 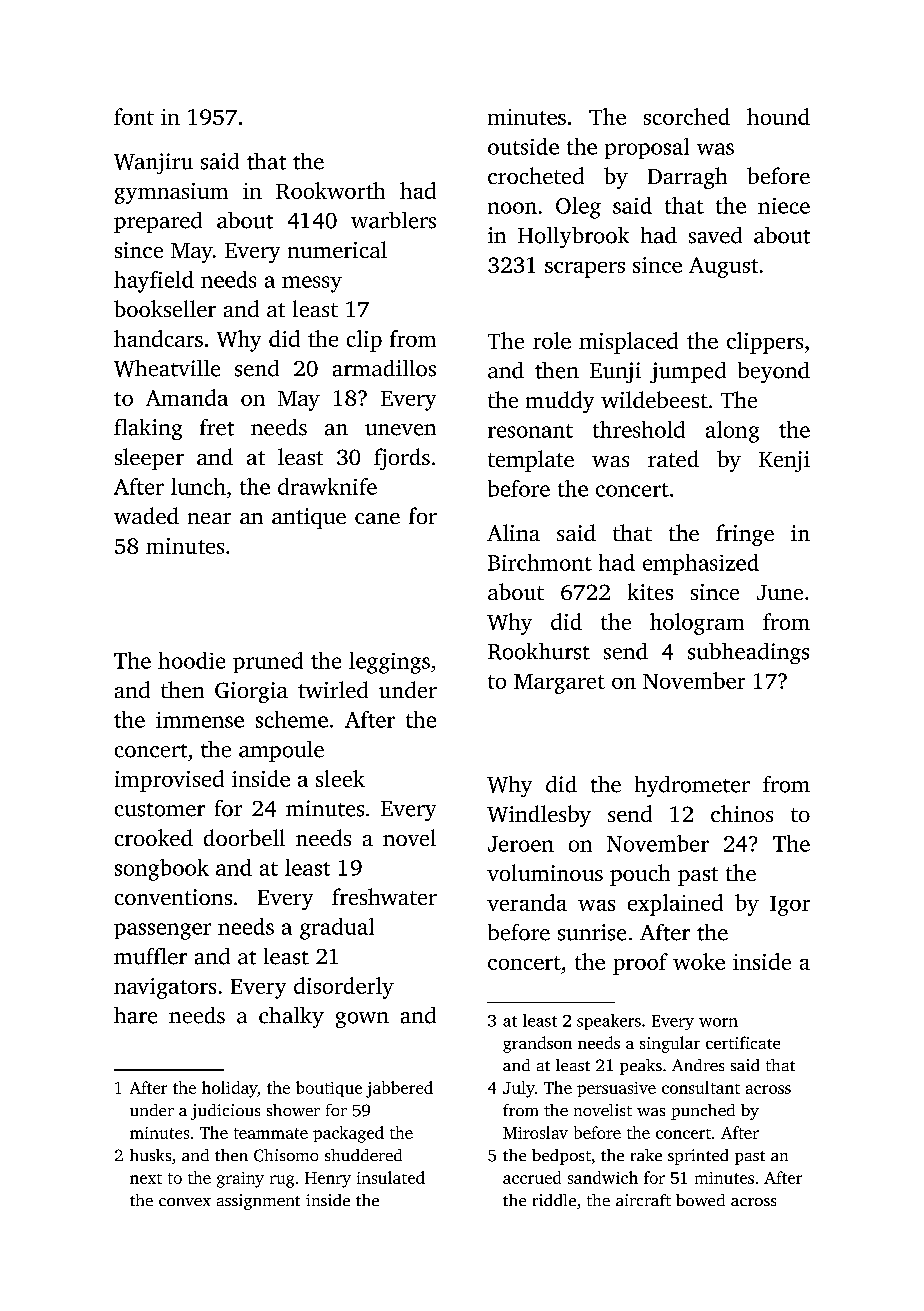 I want to click on misplaced, so click(x=628, y=343).
